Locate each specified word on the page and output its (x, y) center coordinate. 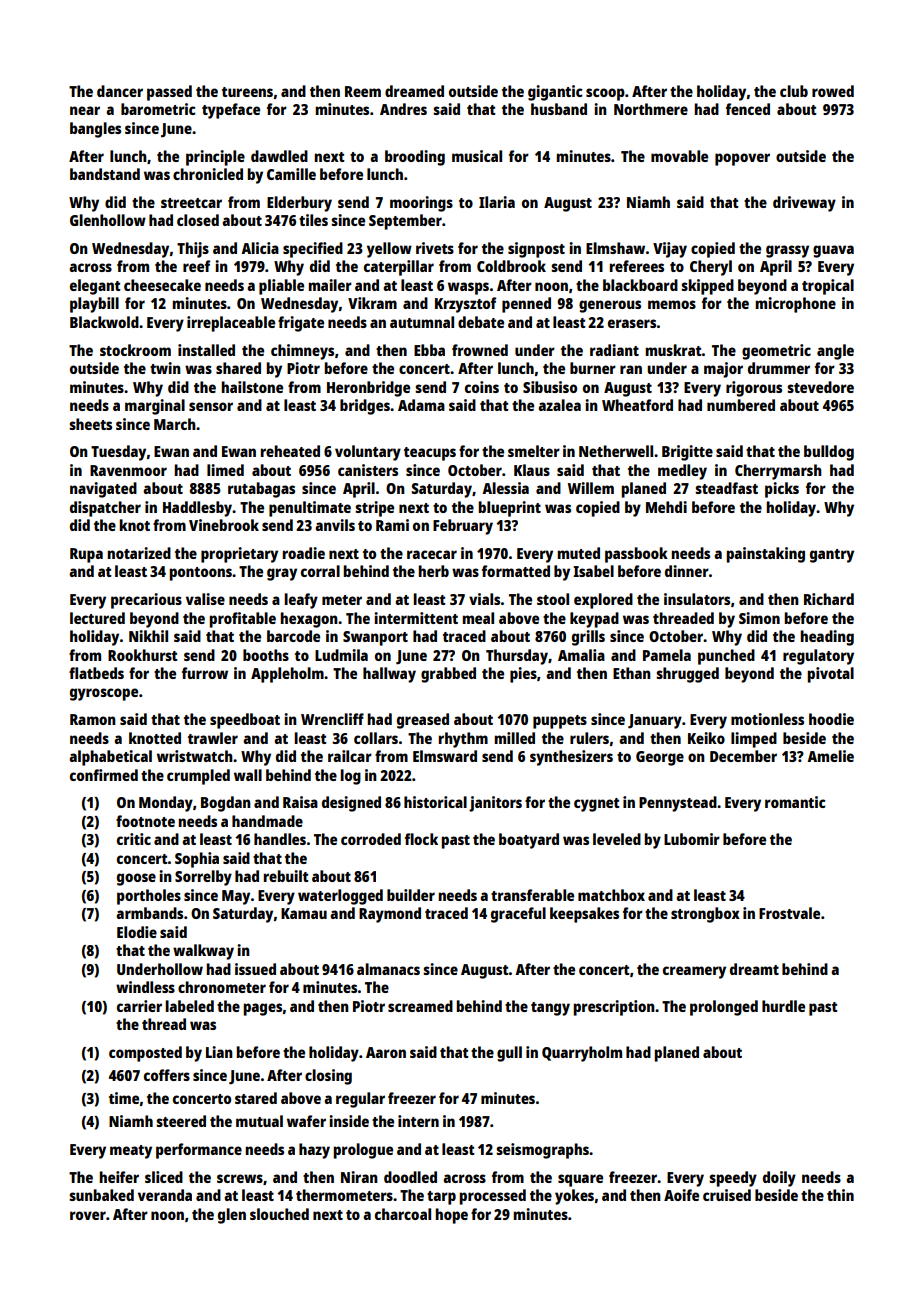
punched (726, 657)
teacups (430, 454)
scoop (605, 94)
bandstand (105, 174)
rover (88, 1215)
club (794, 91)
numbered (741, 405)
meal (478, 618)
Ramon (93, 719)
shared (238, 368)
